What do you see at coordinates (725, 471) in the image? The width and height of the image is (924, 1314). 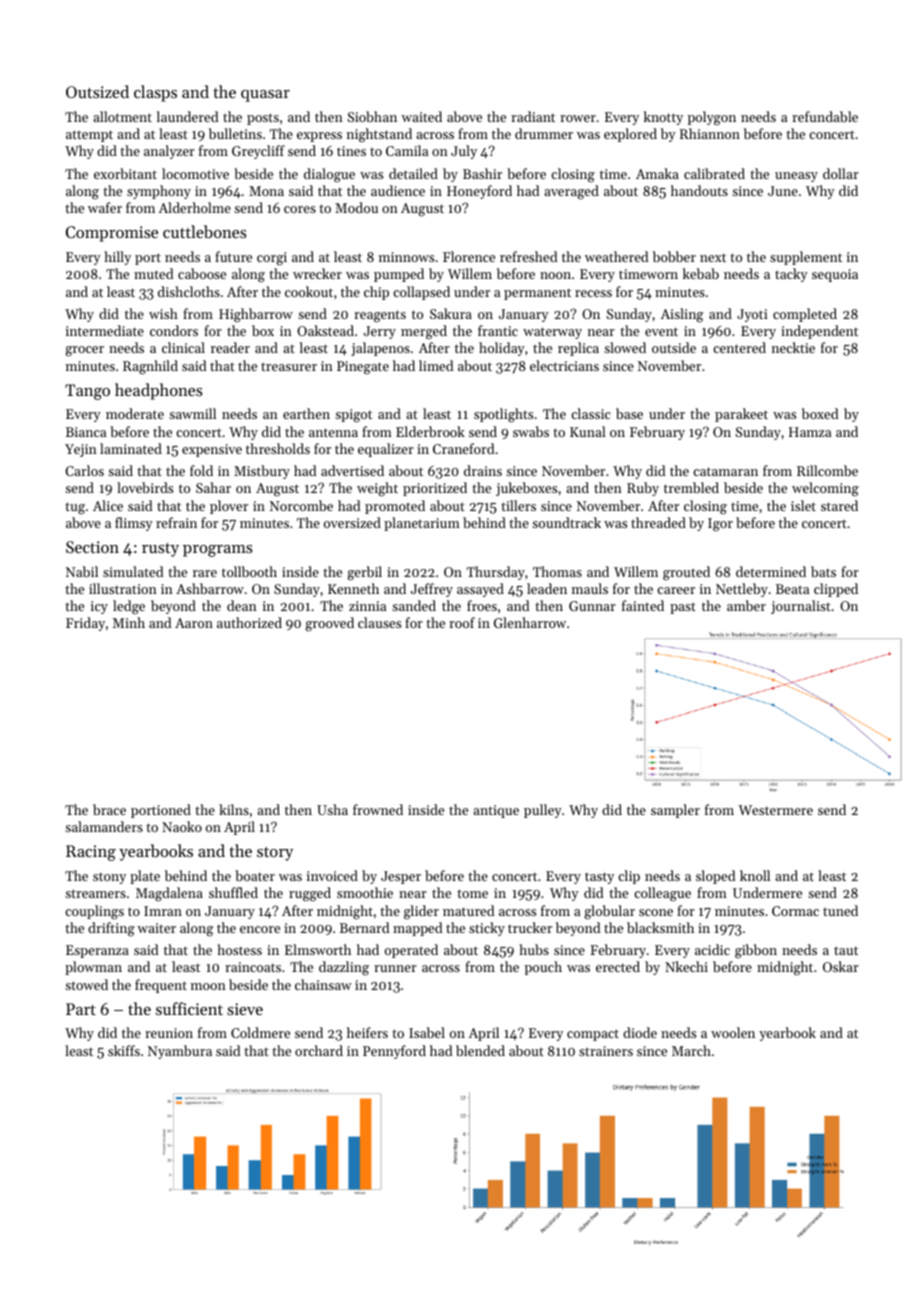 I see `catamaran` at bounding box center [725, 471].
